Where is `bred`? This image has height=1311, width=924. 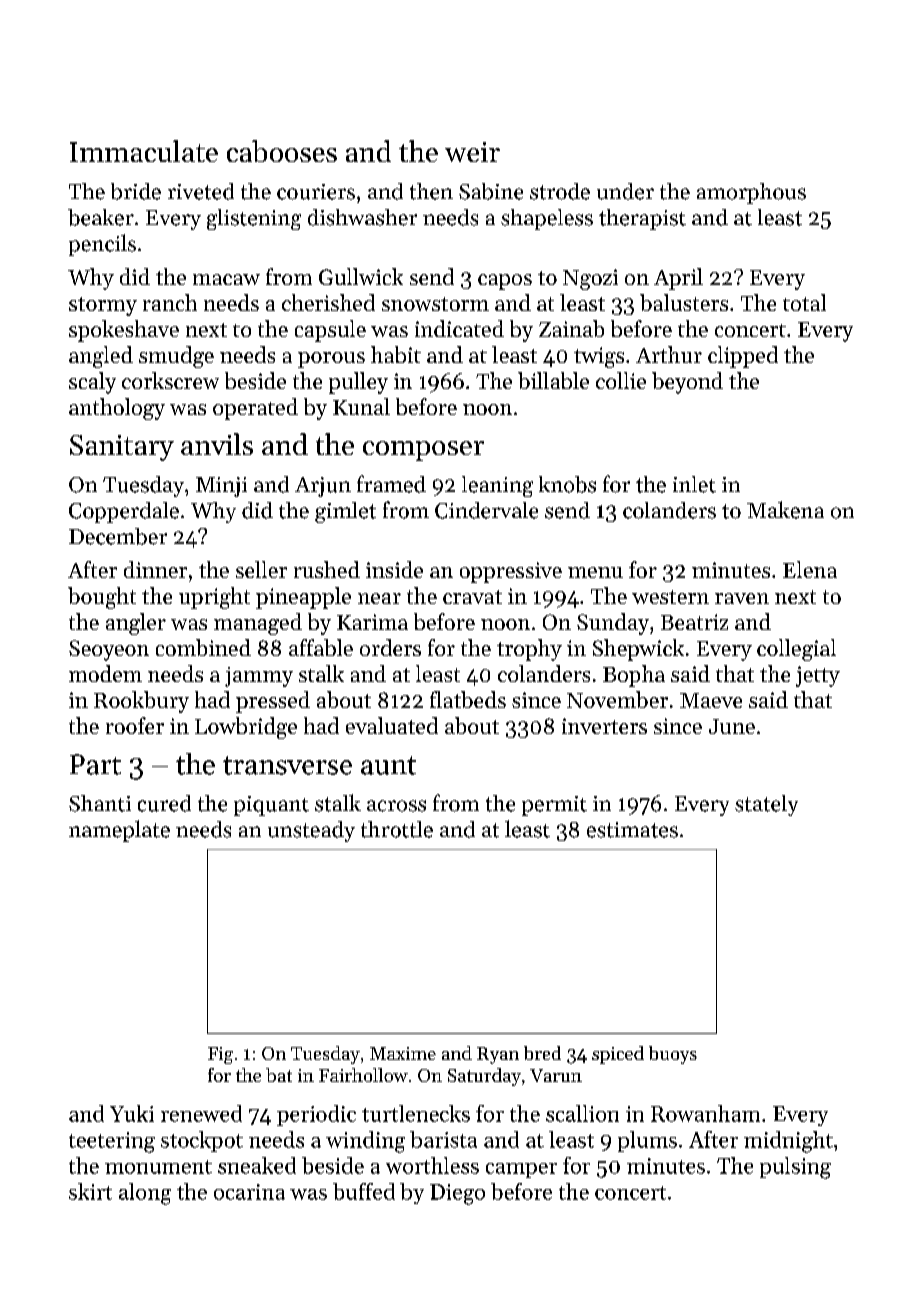
bred is located at coordinates (542, 1053).
